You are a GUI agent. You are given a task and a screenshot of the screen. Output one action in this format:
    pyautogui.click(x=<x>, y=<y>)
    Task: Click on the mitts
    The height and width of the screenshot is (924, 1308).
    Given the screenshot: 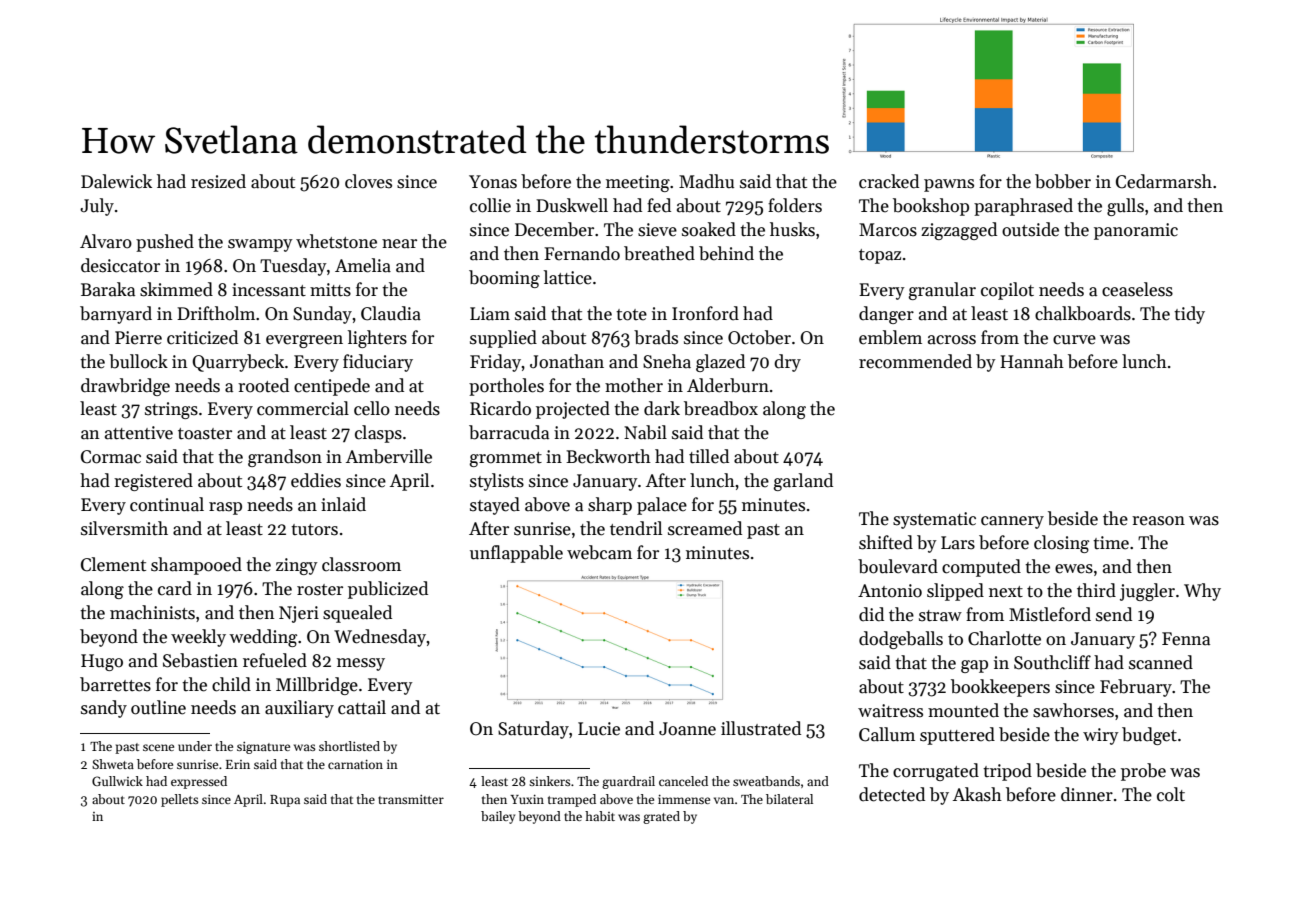 What is the action you would take?
    pyautogui.click(x=330, y=290)
